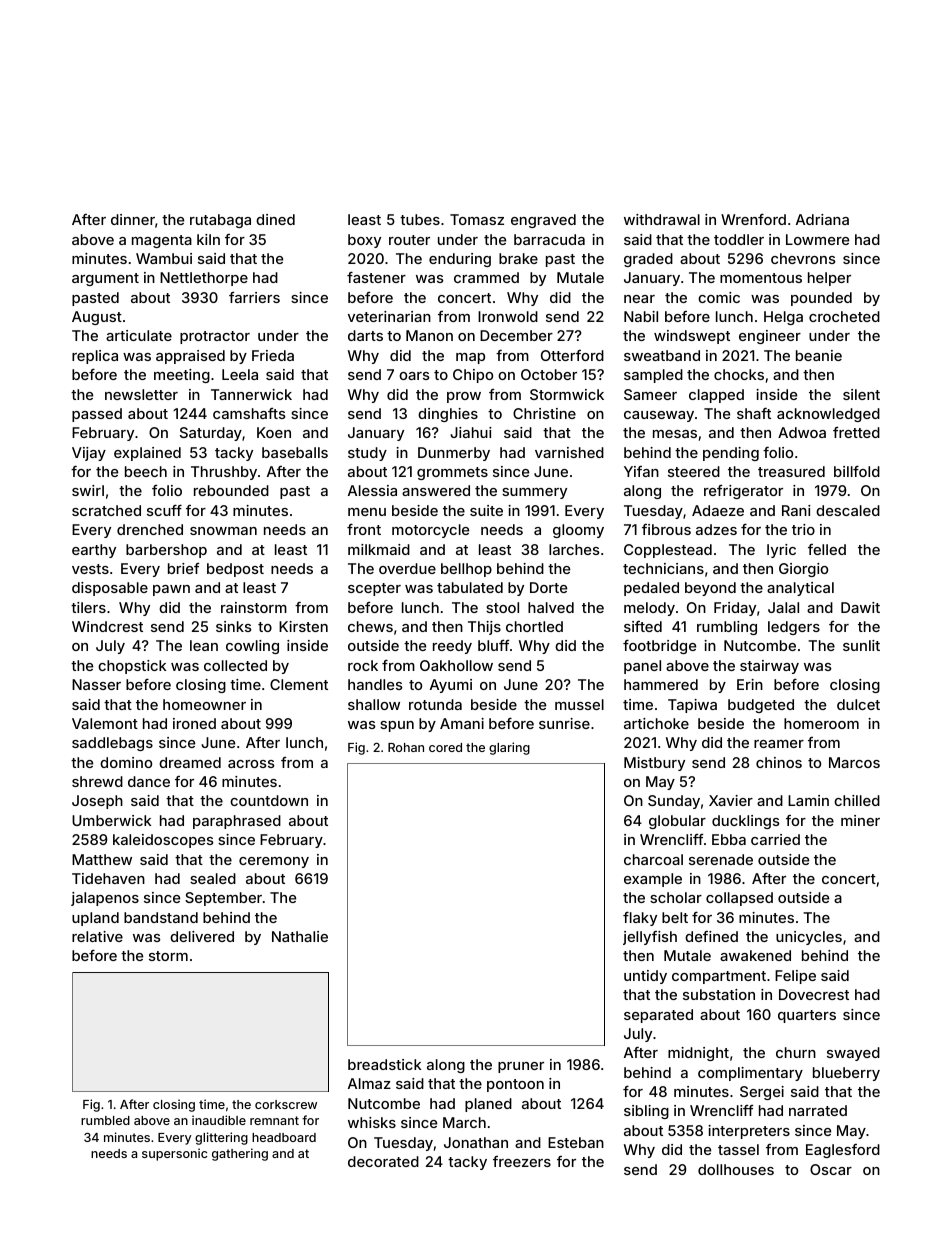 The height and width of the screenshot is (1233, 952). Describe the element at coordinates (645, 977) in the screenshot. I see `untidy` at that location.
